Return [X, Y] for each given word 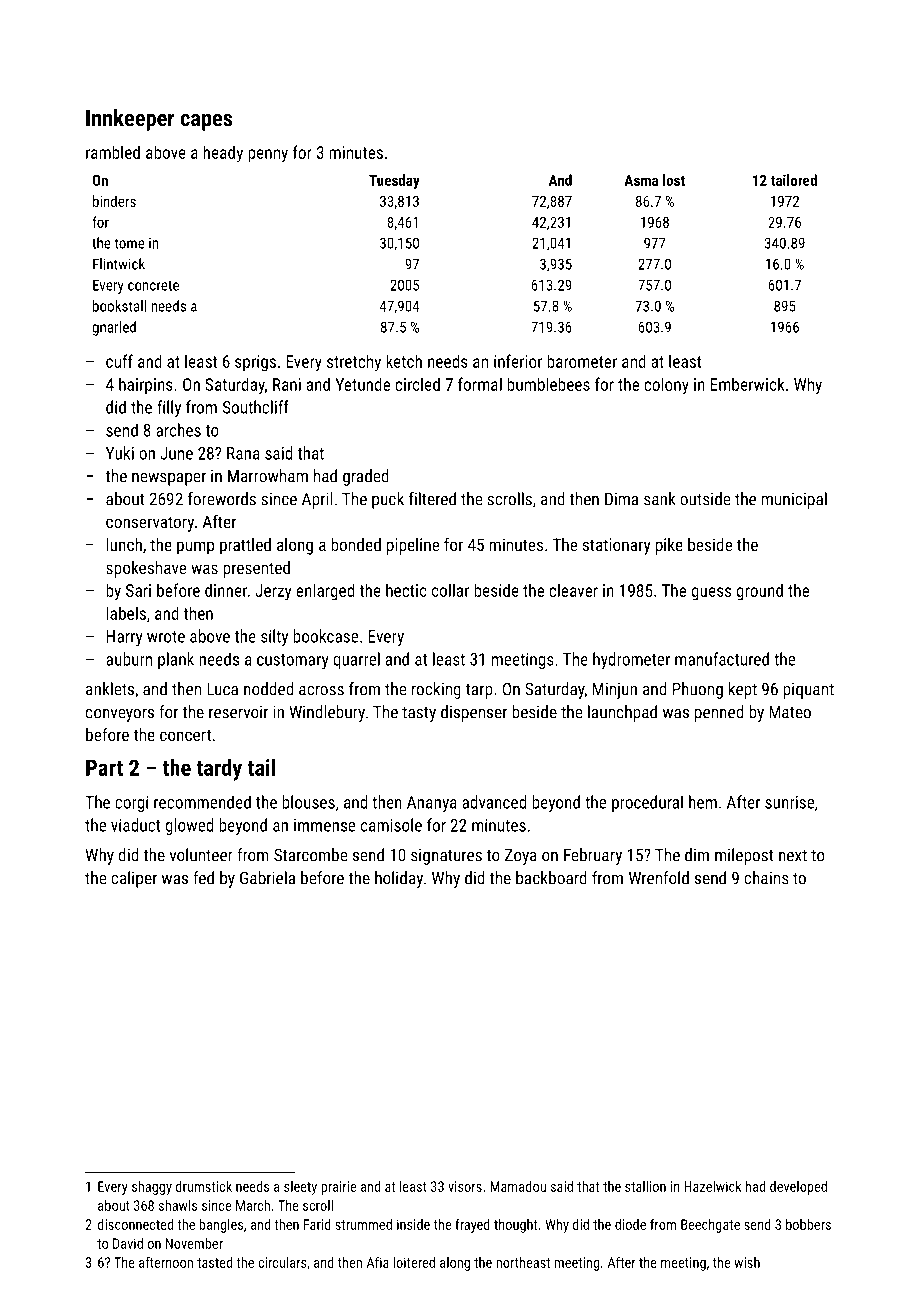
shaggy [152, 1188]
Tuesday [394, 181]
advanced [494, 802]
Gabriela [267, 878]
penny [268, 156]
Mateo [790, 712]
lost [674, 180]
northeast [523, 1262]
